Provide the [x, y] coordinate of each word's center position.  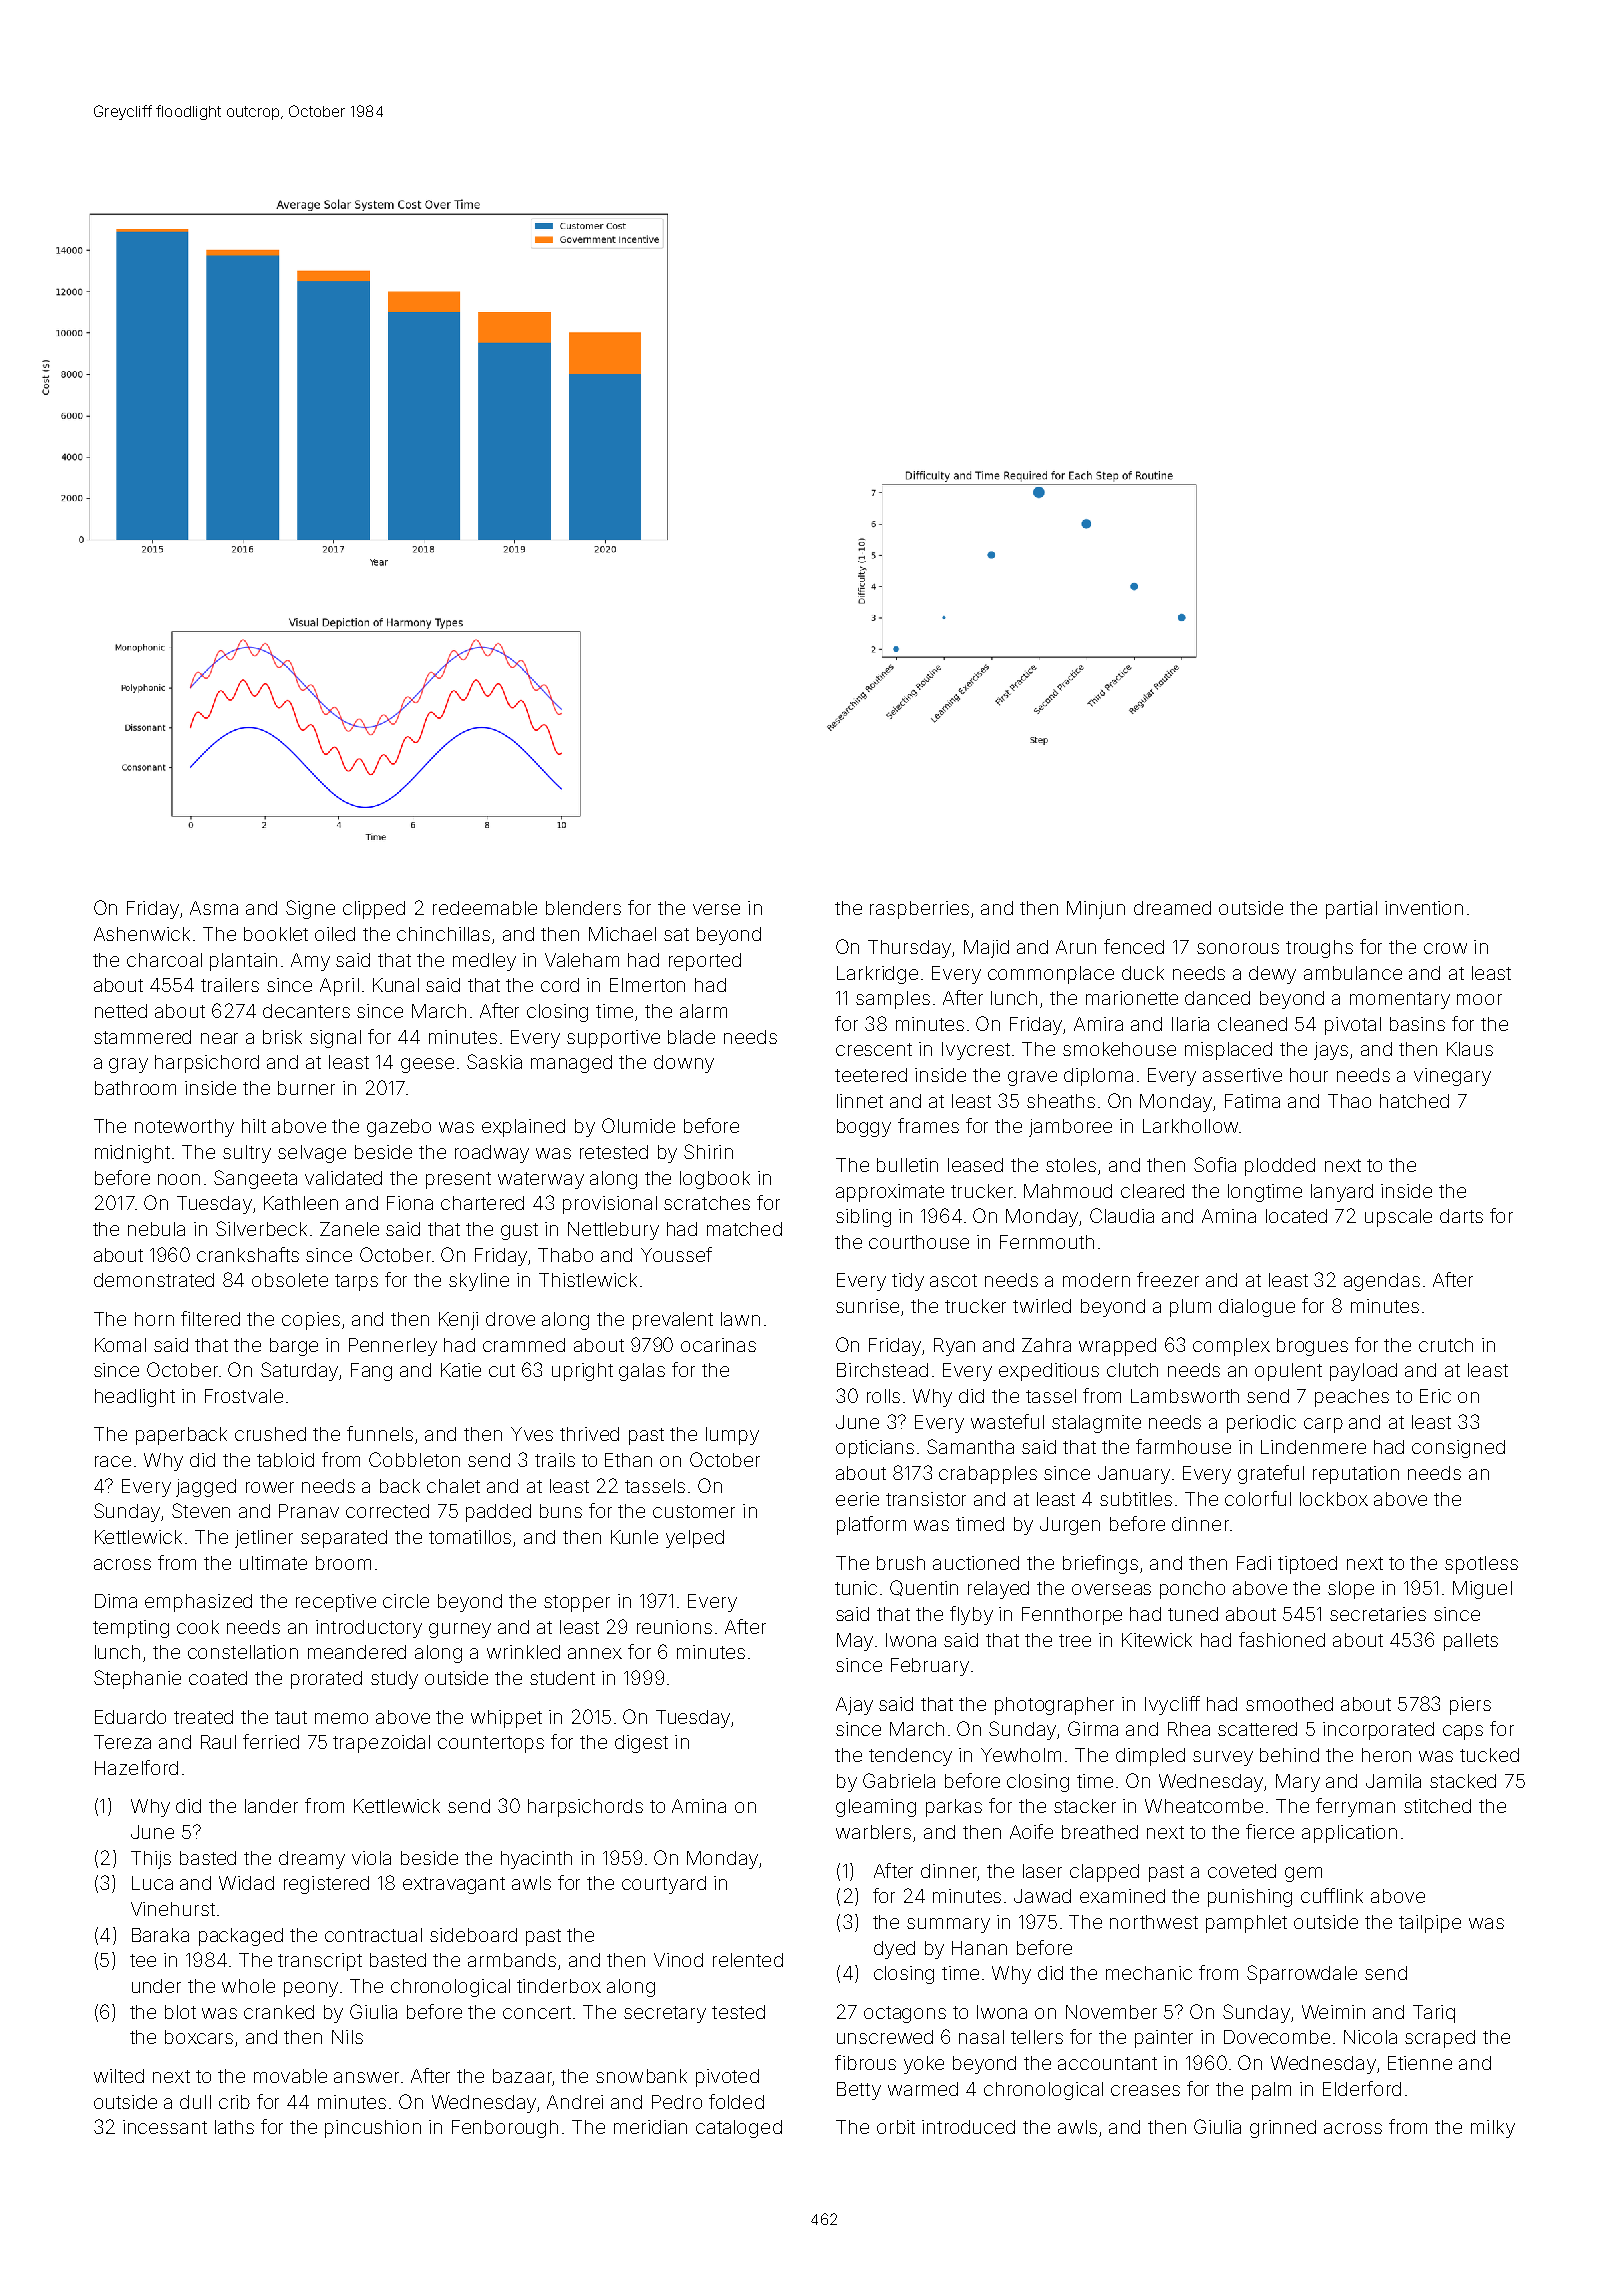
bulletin [907, 1165]
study [394, 1680]
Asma [214, 908]
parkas [954, 1808]
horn [154, 1319]
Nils [347, 2037]
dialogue [1257, 1308]
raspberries [919, 910]
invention [1424, 908]
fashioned [1282, 1639]
